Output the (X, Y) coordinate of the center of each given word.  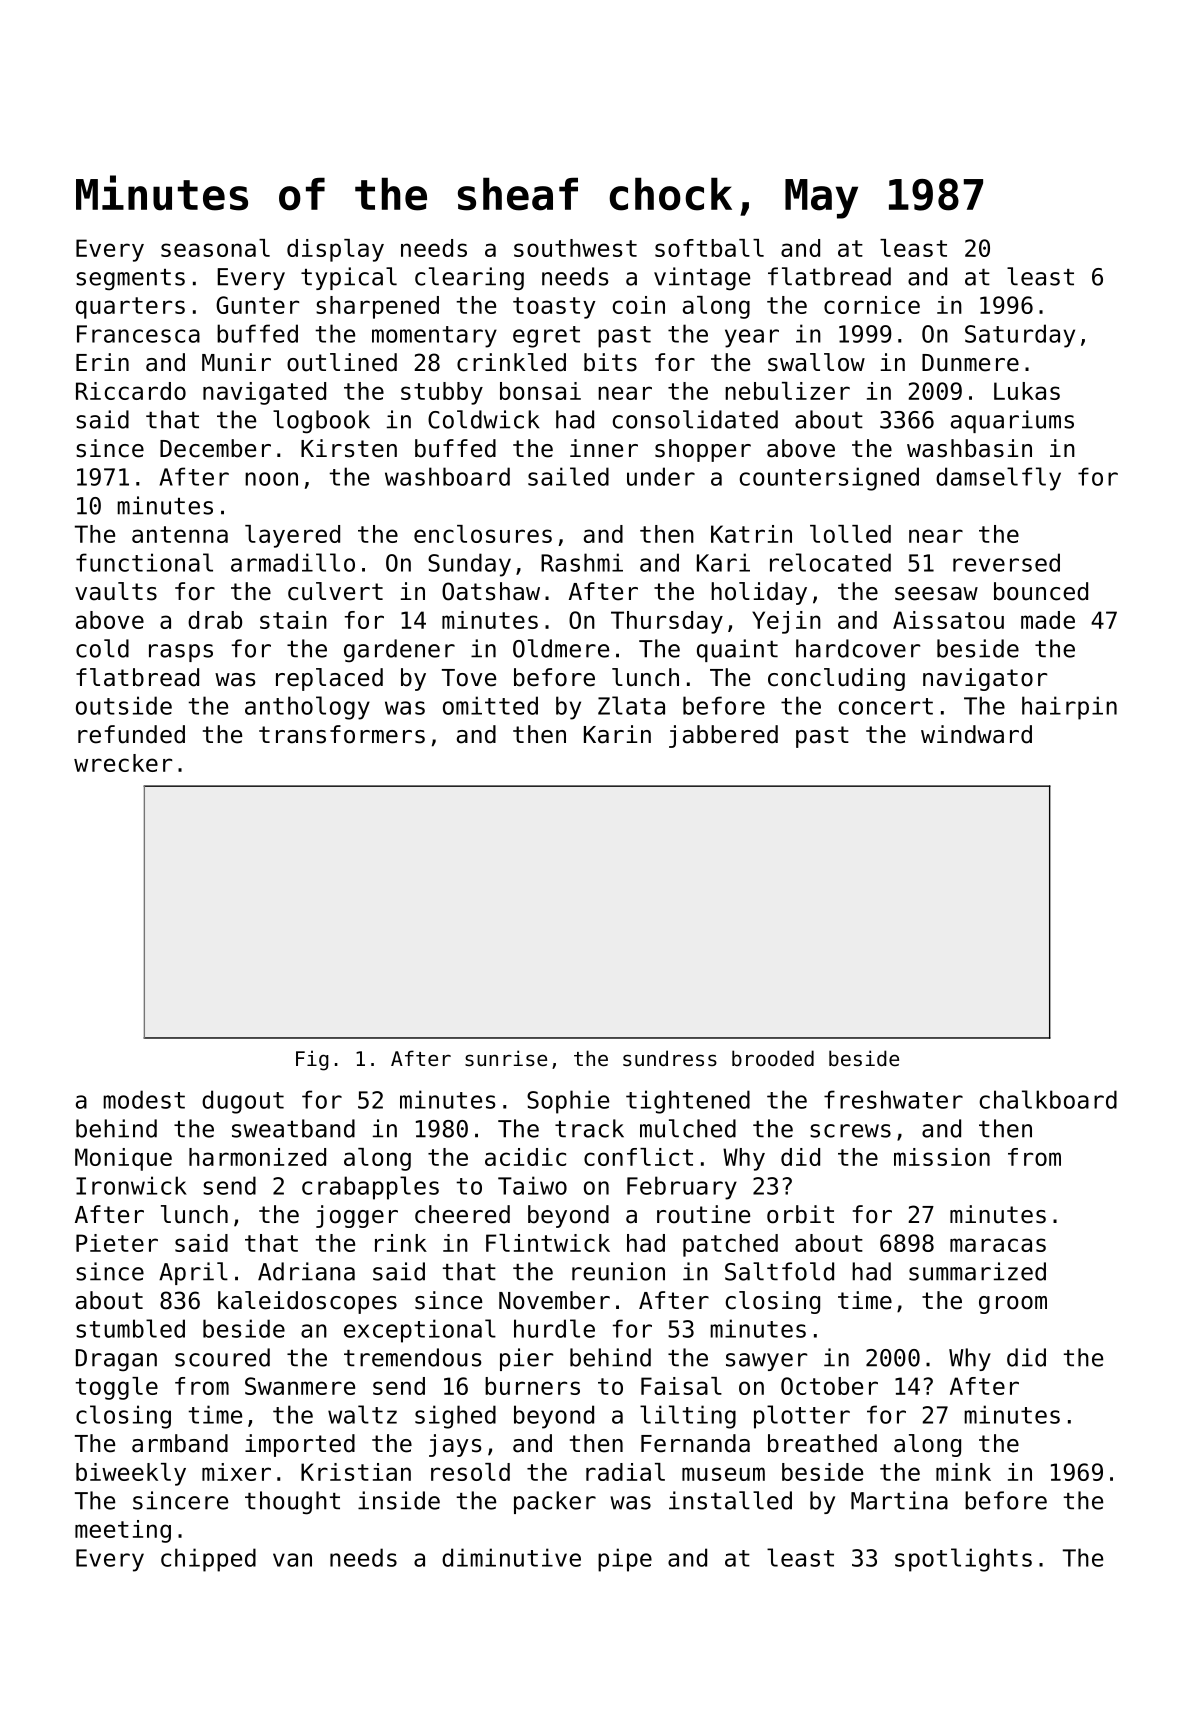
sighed (455, 1417)
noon (271, 479)
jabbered (723, 736)
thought (292, 1503)
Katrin (751, 534)
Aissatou (948, 620)
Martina (899, 1500)
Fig (312, 1060)
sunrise (506, 1058)
